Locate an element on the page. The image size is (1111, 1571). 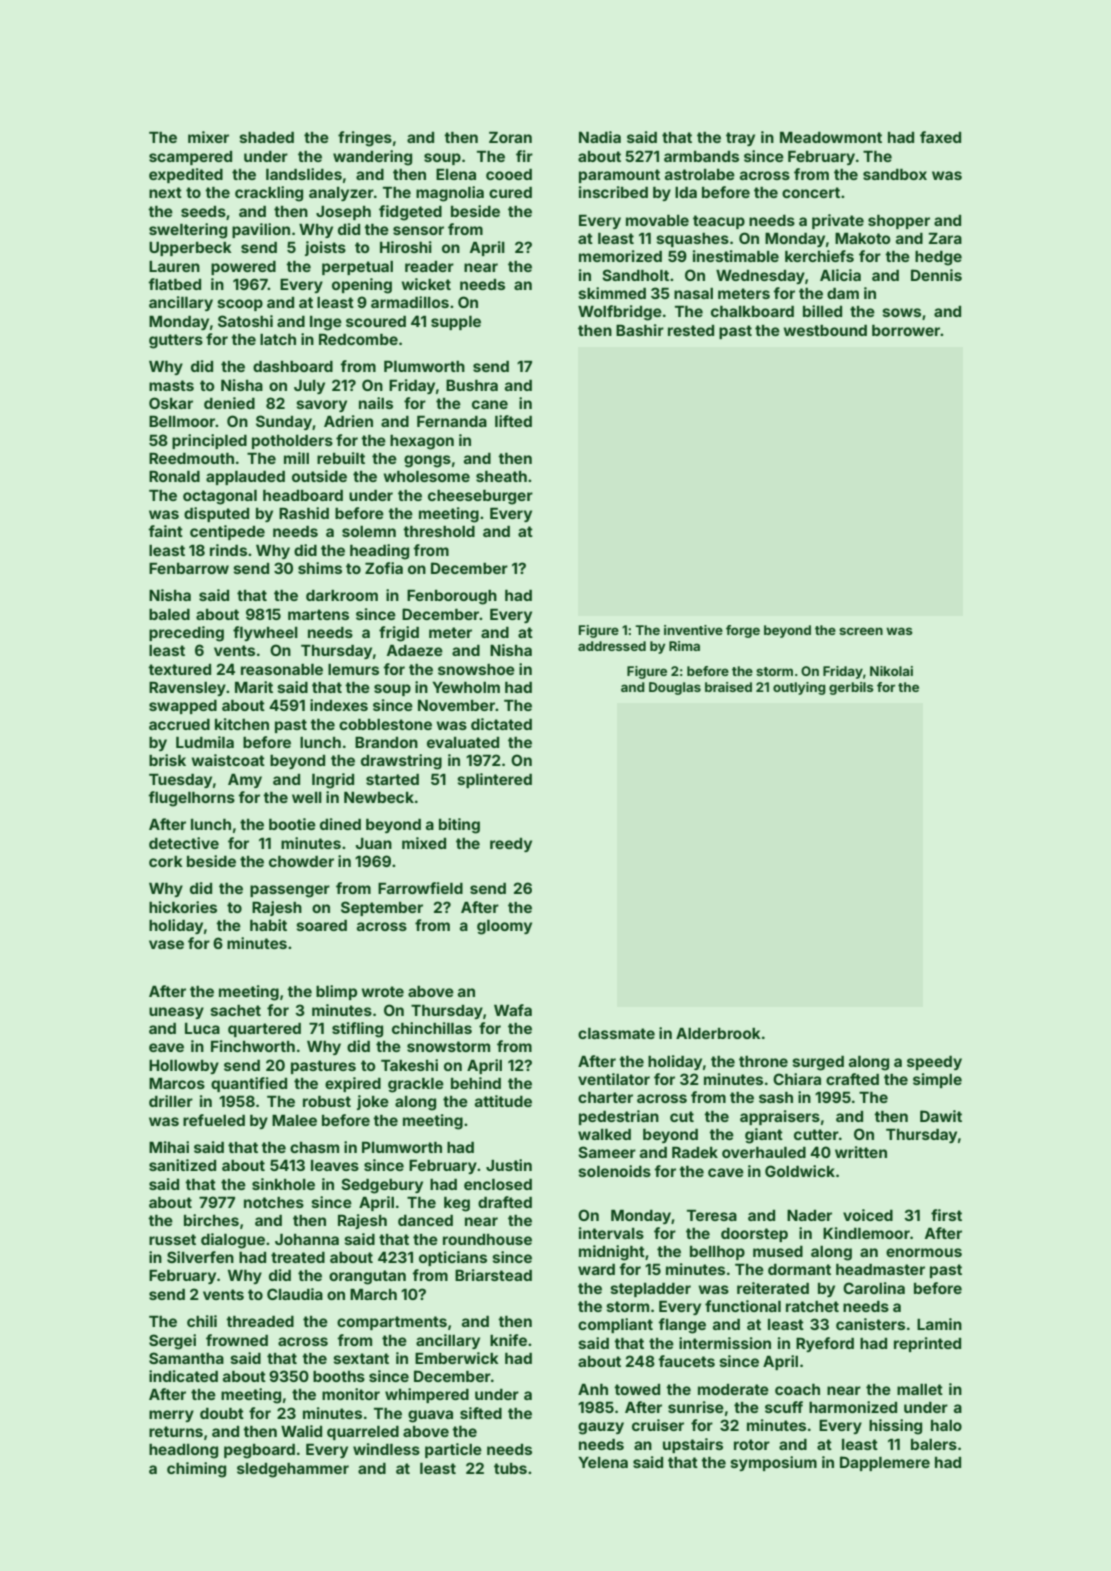
Redcombe is located at coordinates (358, 339).
